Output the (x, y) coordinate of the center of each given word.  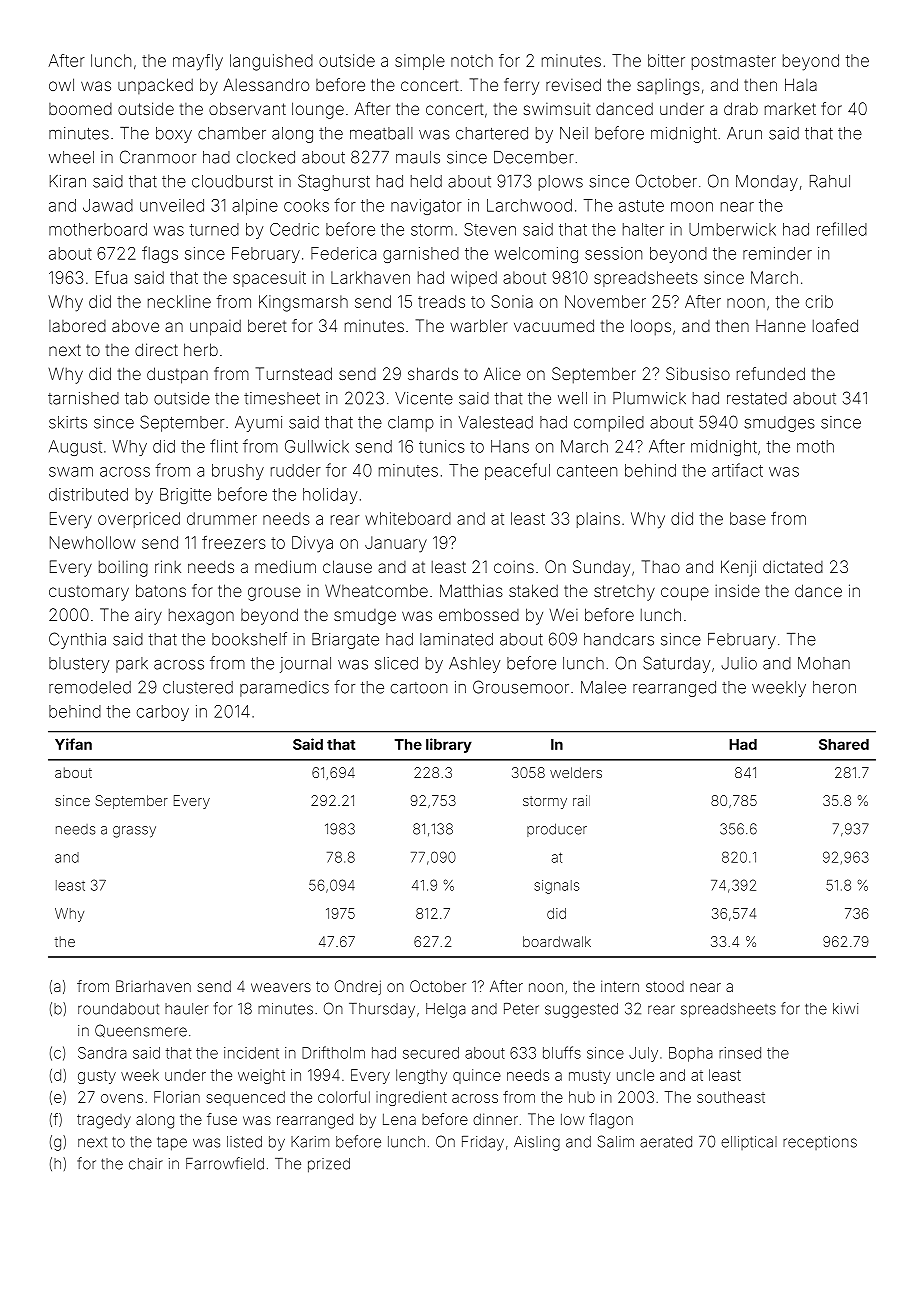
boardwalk (557, 941)
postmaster (734, 62)
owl (61, 84)
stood (665, 986)
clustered (198, 687)
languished (271, 62)
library (449, 745)
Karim (310, 1142)
